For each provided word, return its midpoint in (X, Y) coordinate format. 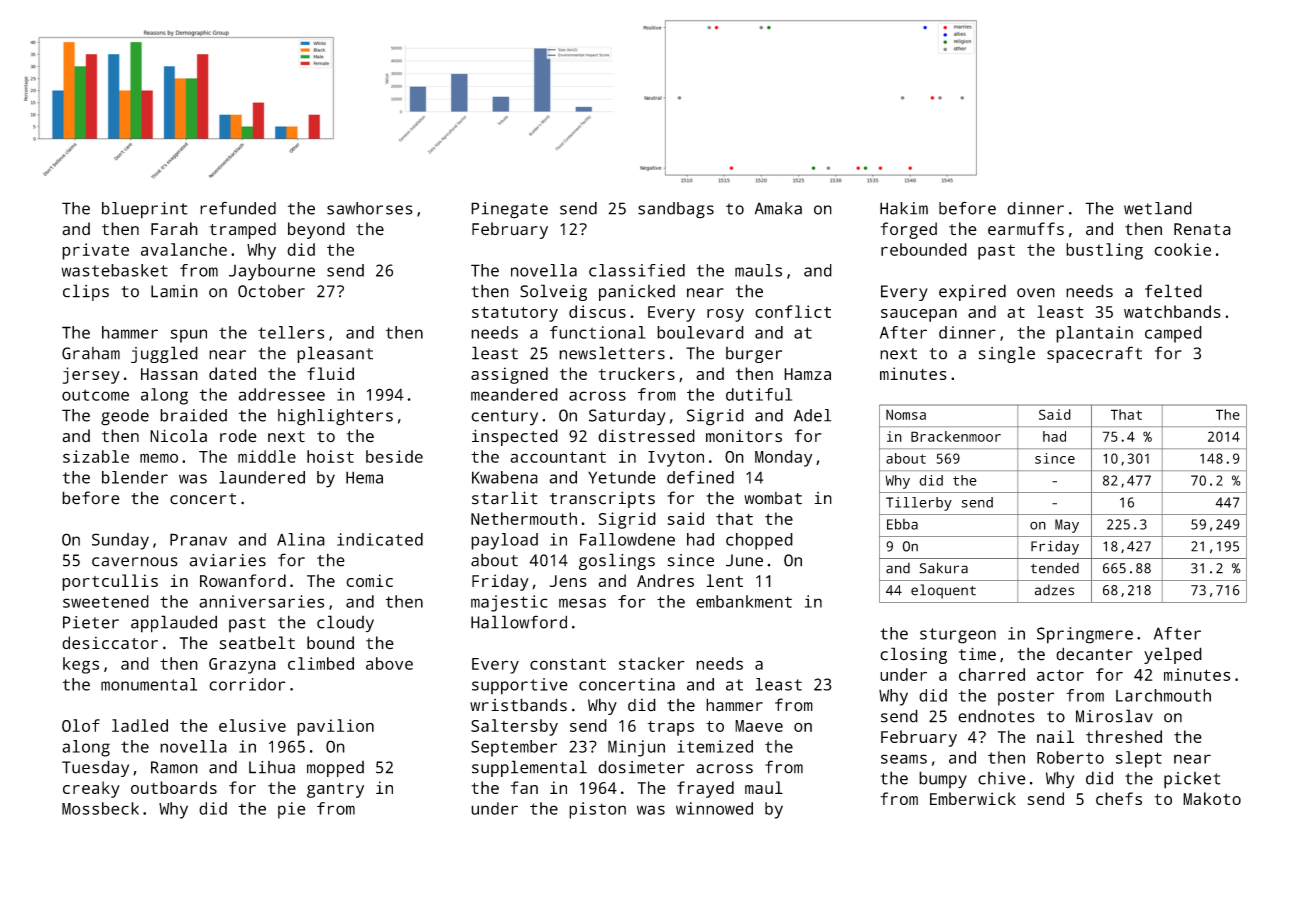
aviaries (228, 560)
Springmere (1085, 635)
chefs (1119, 798)
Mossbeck (100, 808)
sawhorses (370, 208)
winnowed (714, 808)
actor (1060, 675)
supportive (520, 686)
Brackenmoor (956, 436)
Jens (568, 581)
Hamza (807, 374)
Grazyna (242, 666)
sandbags (676, 210)
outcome (95, 395)
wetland (1158, 208)
